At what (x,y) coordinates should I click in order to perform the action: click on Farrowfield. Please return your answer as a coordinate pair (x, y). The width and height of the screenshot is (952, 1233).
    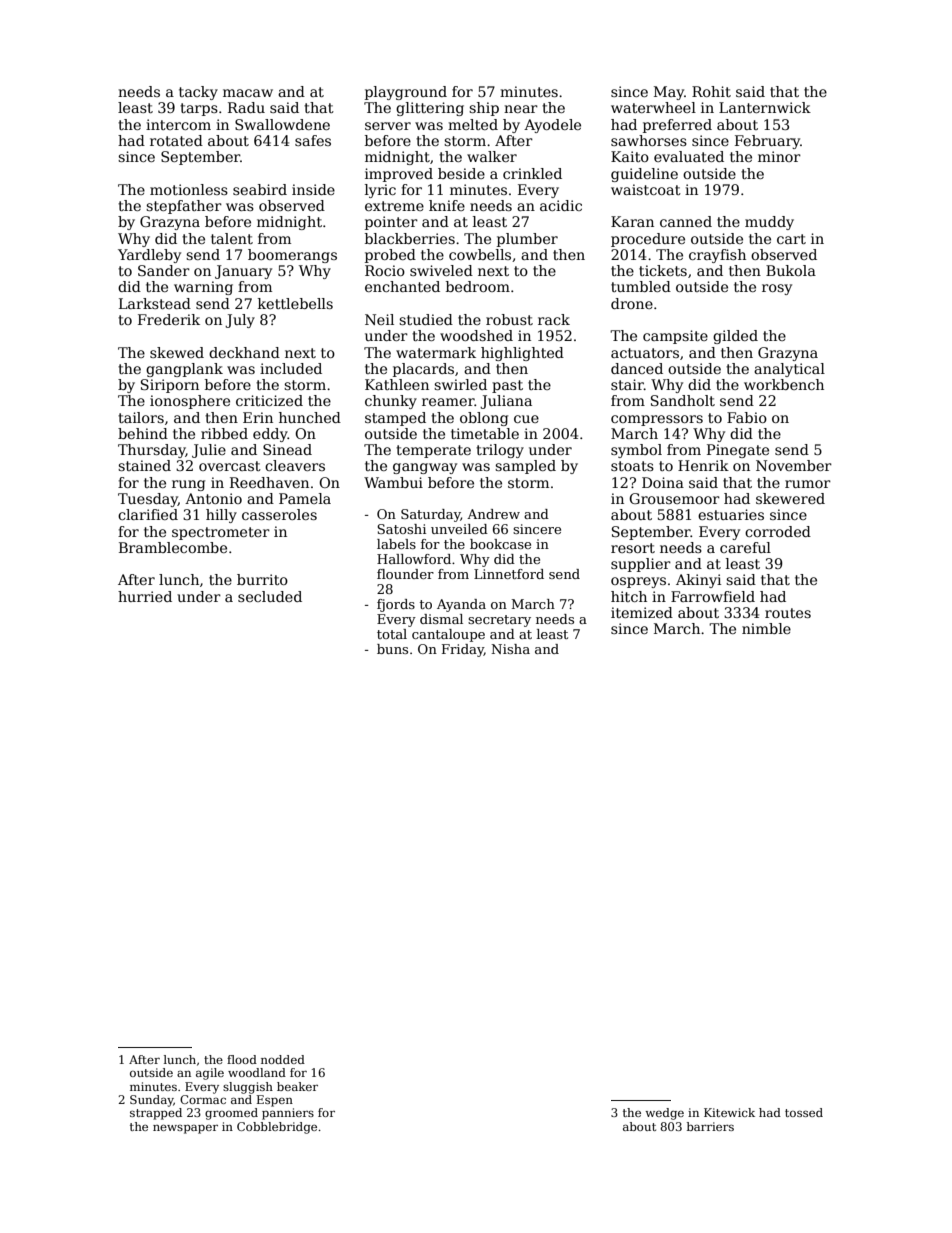
    Looking at the image, I should click on (713, 596).
